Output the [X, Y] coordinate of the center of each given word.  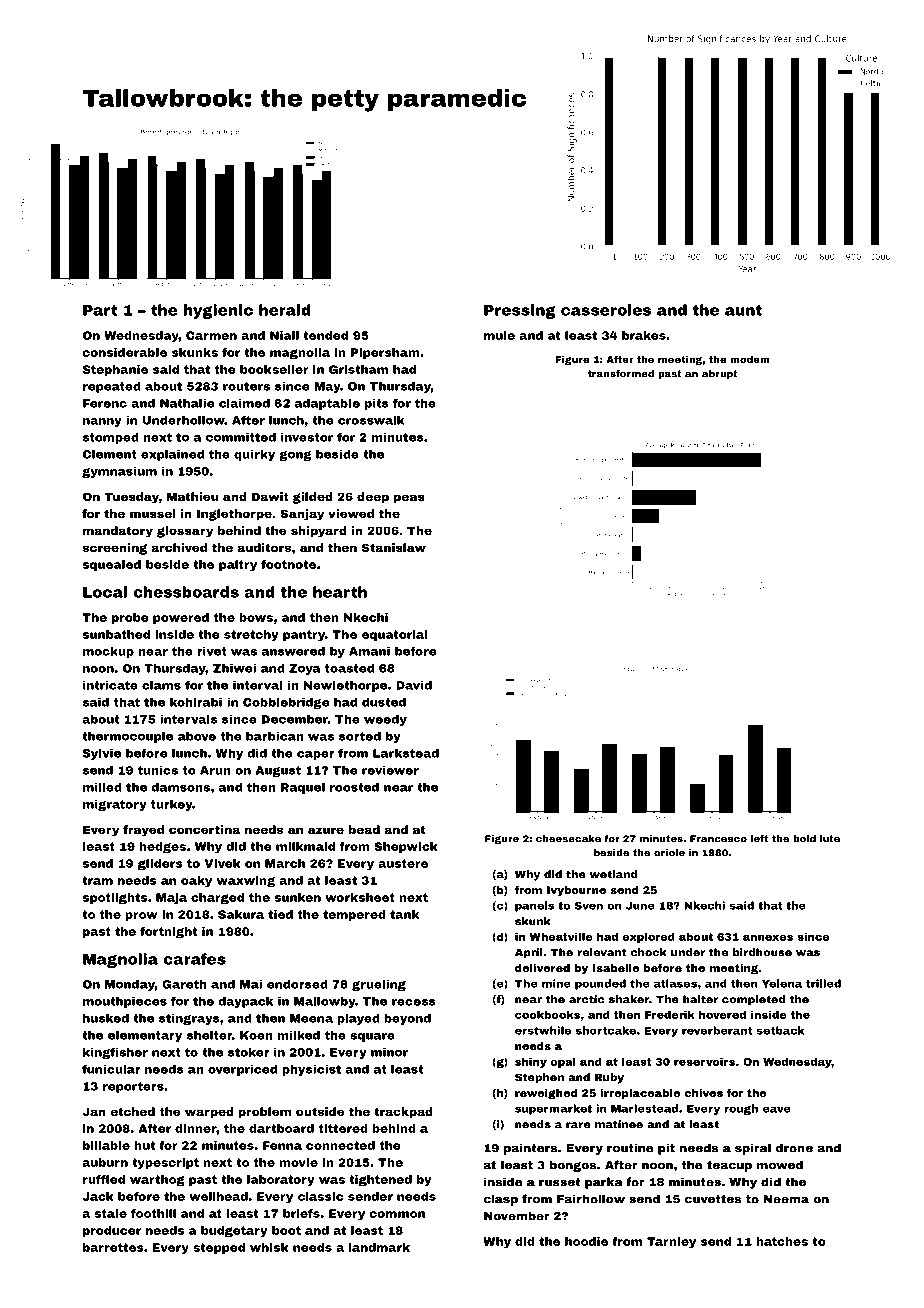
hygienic [218, 311]
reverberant [717, 1030]
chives [703, 1093]
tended [325, 335]
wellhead [218, 1196]
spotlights [115, 899]
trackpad [403, 1113]
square [372, 1037]
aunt [743, 310]
